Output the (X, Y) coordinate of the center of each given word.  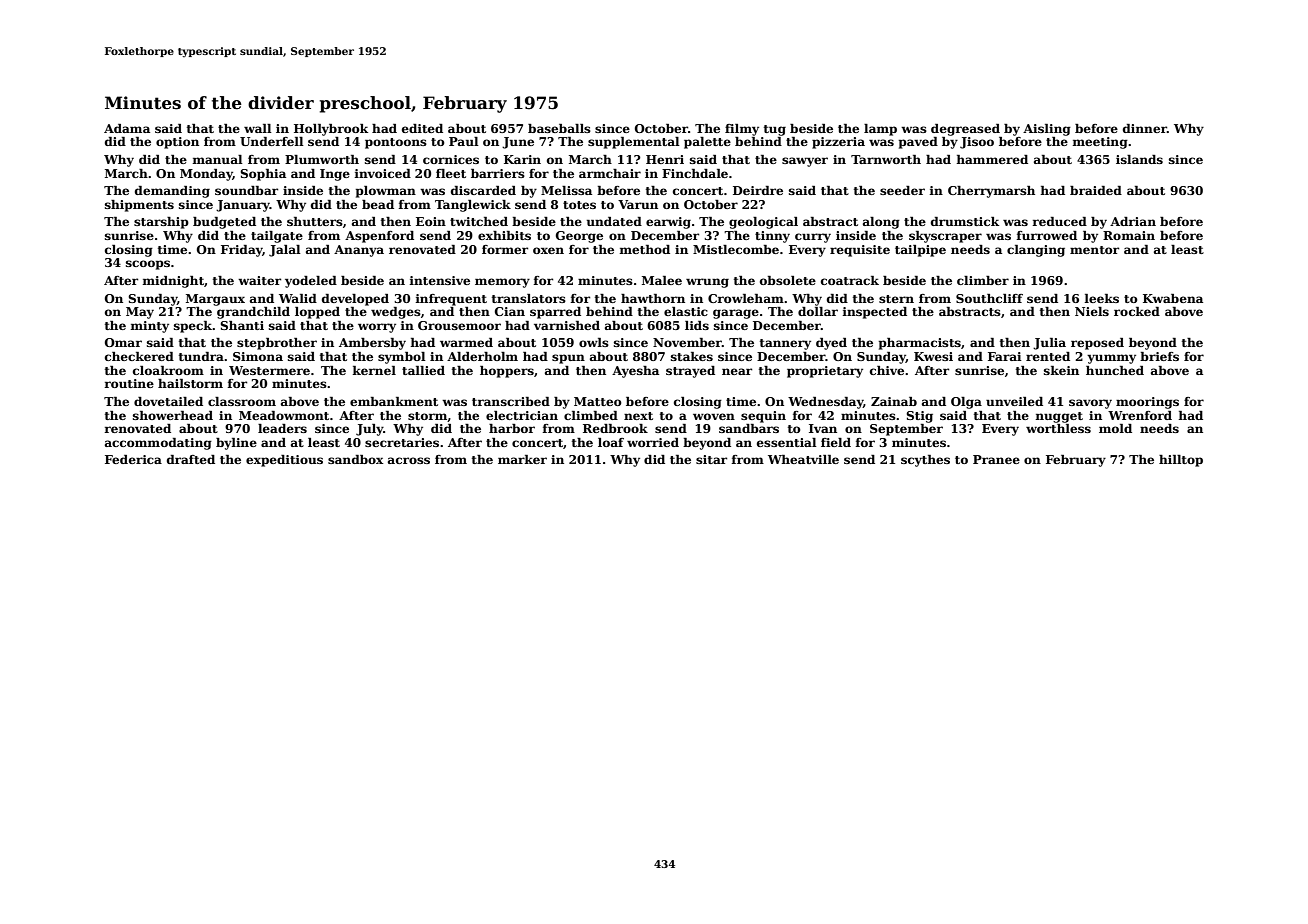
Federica (133, 459)
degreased (965, 130)
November (687, 342)
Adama (127, 128)
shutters (315, 221)
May (140, 313)
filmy (742, 130)
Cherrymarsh (991, 192)
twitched (479, 221)
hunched (1115, 370)
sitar (711, 459)
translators (529, 298)
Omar (123, 342)
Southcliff (989, 298)
